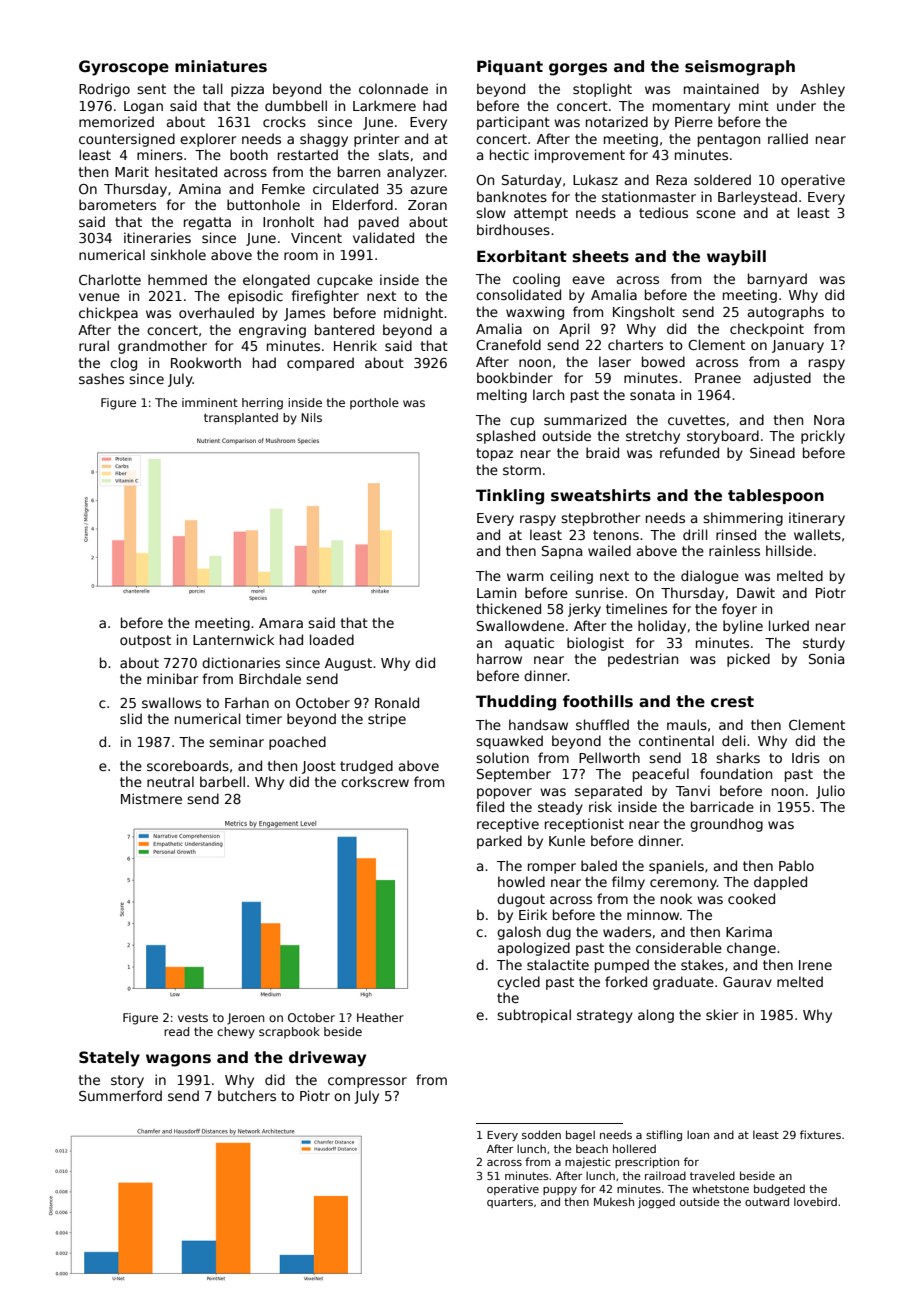 The width and height of the screenshot is (924, 1308). What do you see at coordinates (538, 724) in the screenshot?
I see `handsaw` at bounding box center [538, 724].
